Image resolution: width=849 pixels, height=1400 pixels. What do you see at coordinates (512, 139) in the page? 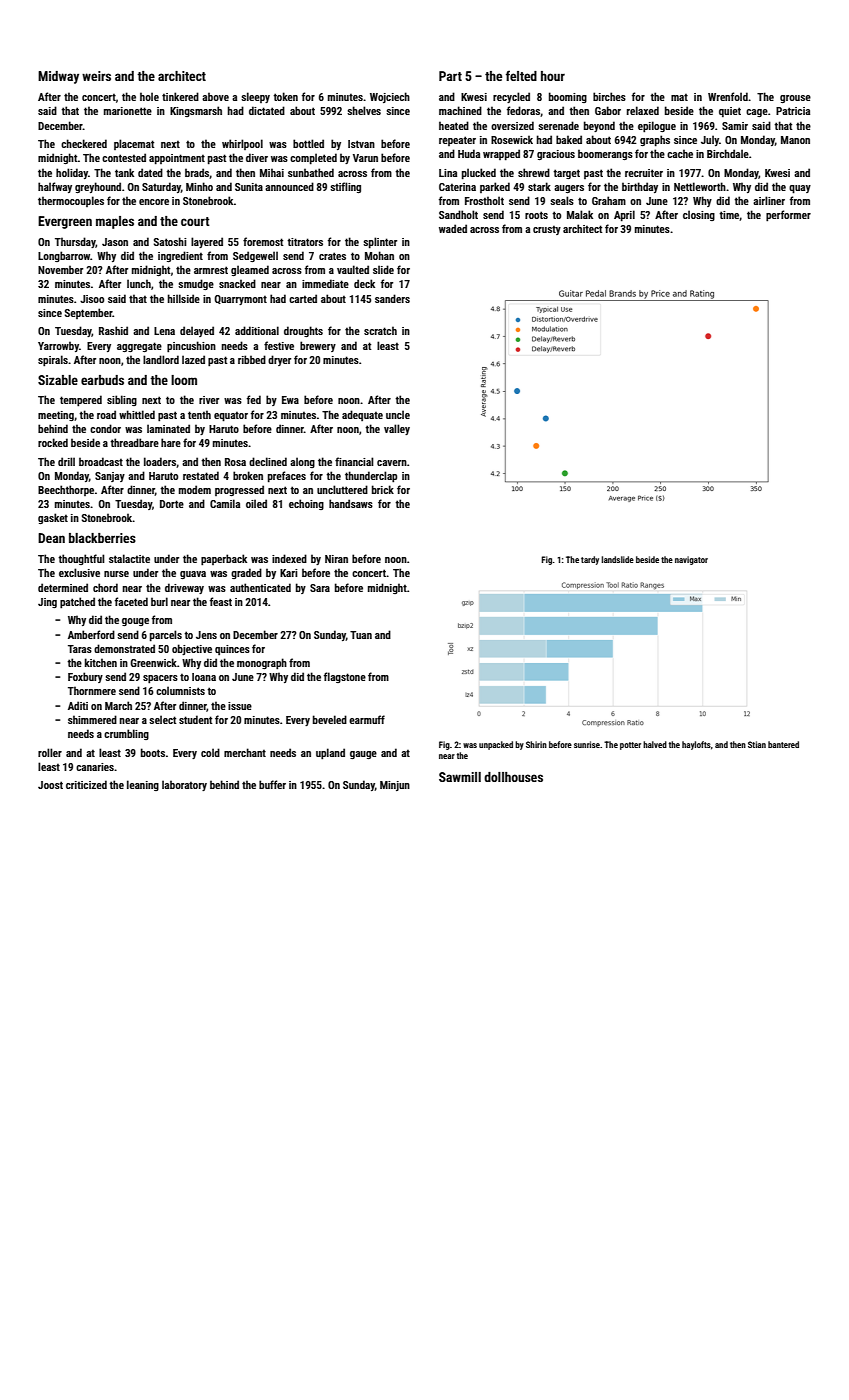
I see `Rosewick` at bounding box center [512, 139].
